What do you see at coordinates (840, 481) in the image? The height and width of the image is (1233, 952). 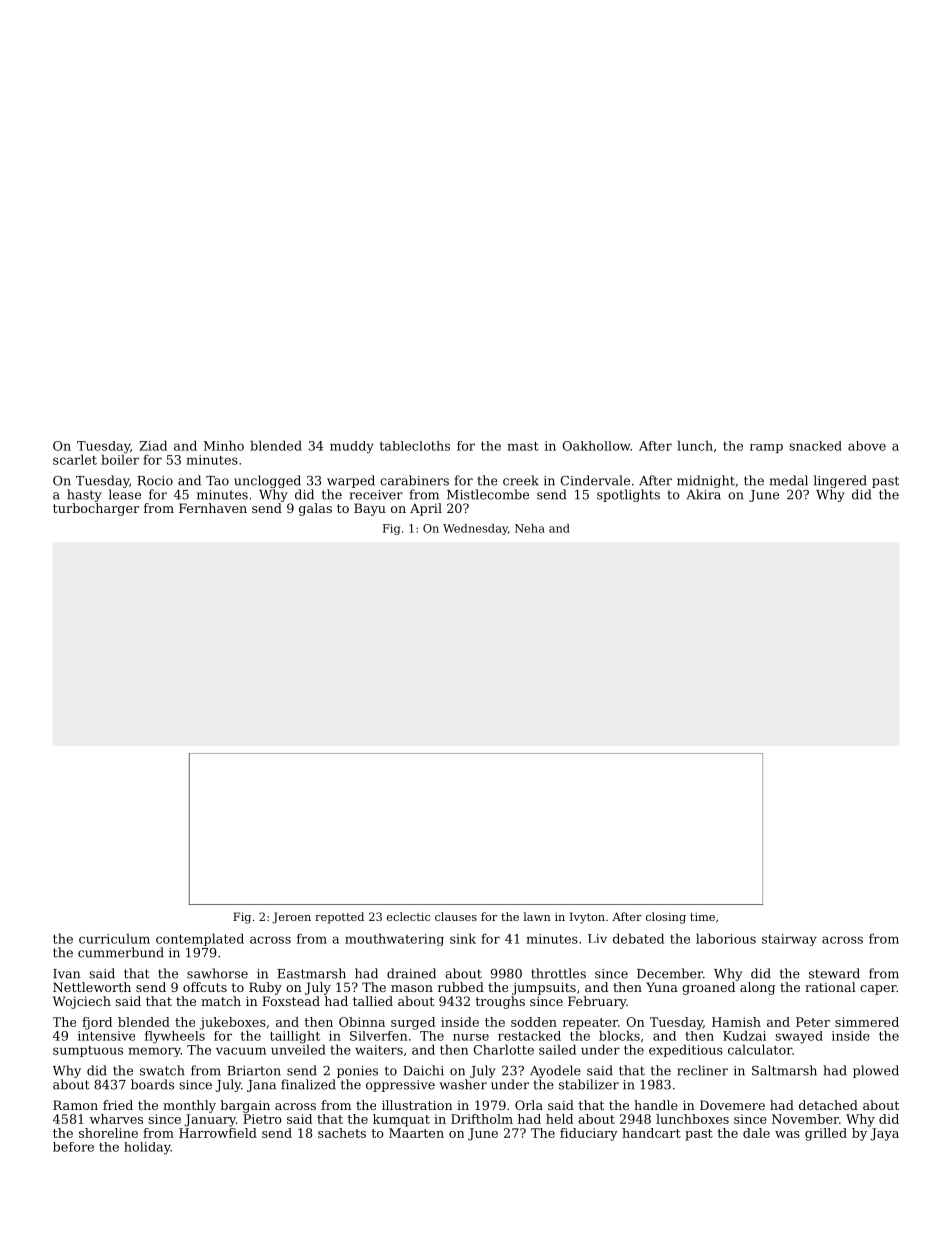 I see `lingered` at bounding box center [840, 481].
